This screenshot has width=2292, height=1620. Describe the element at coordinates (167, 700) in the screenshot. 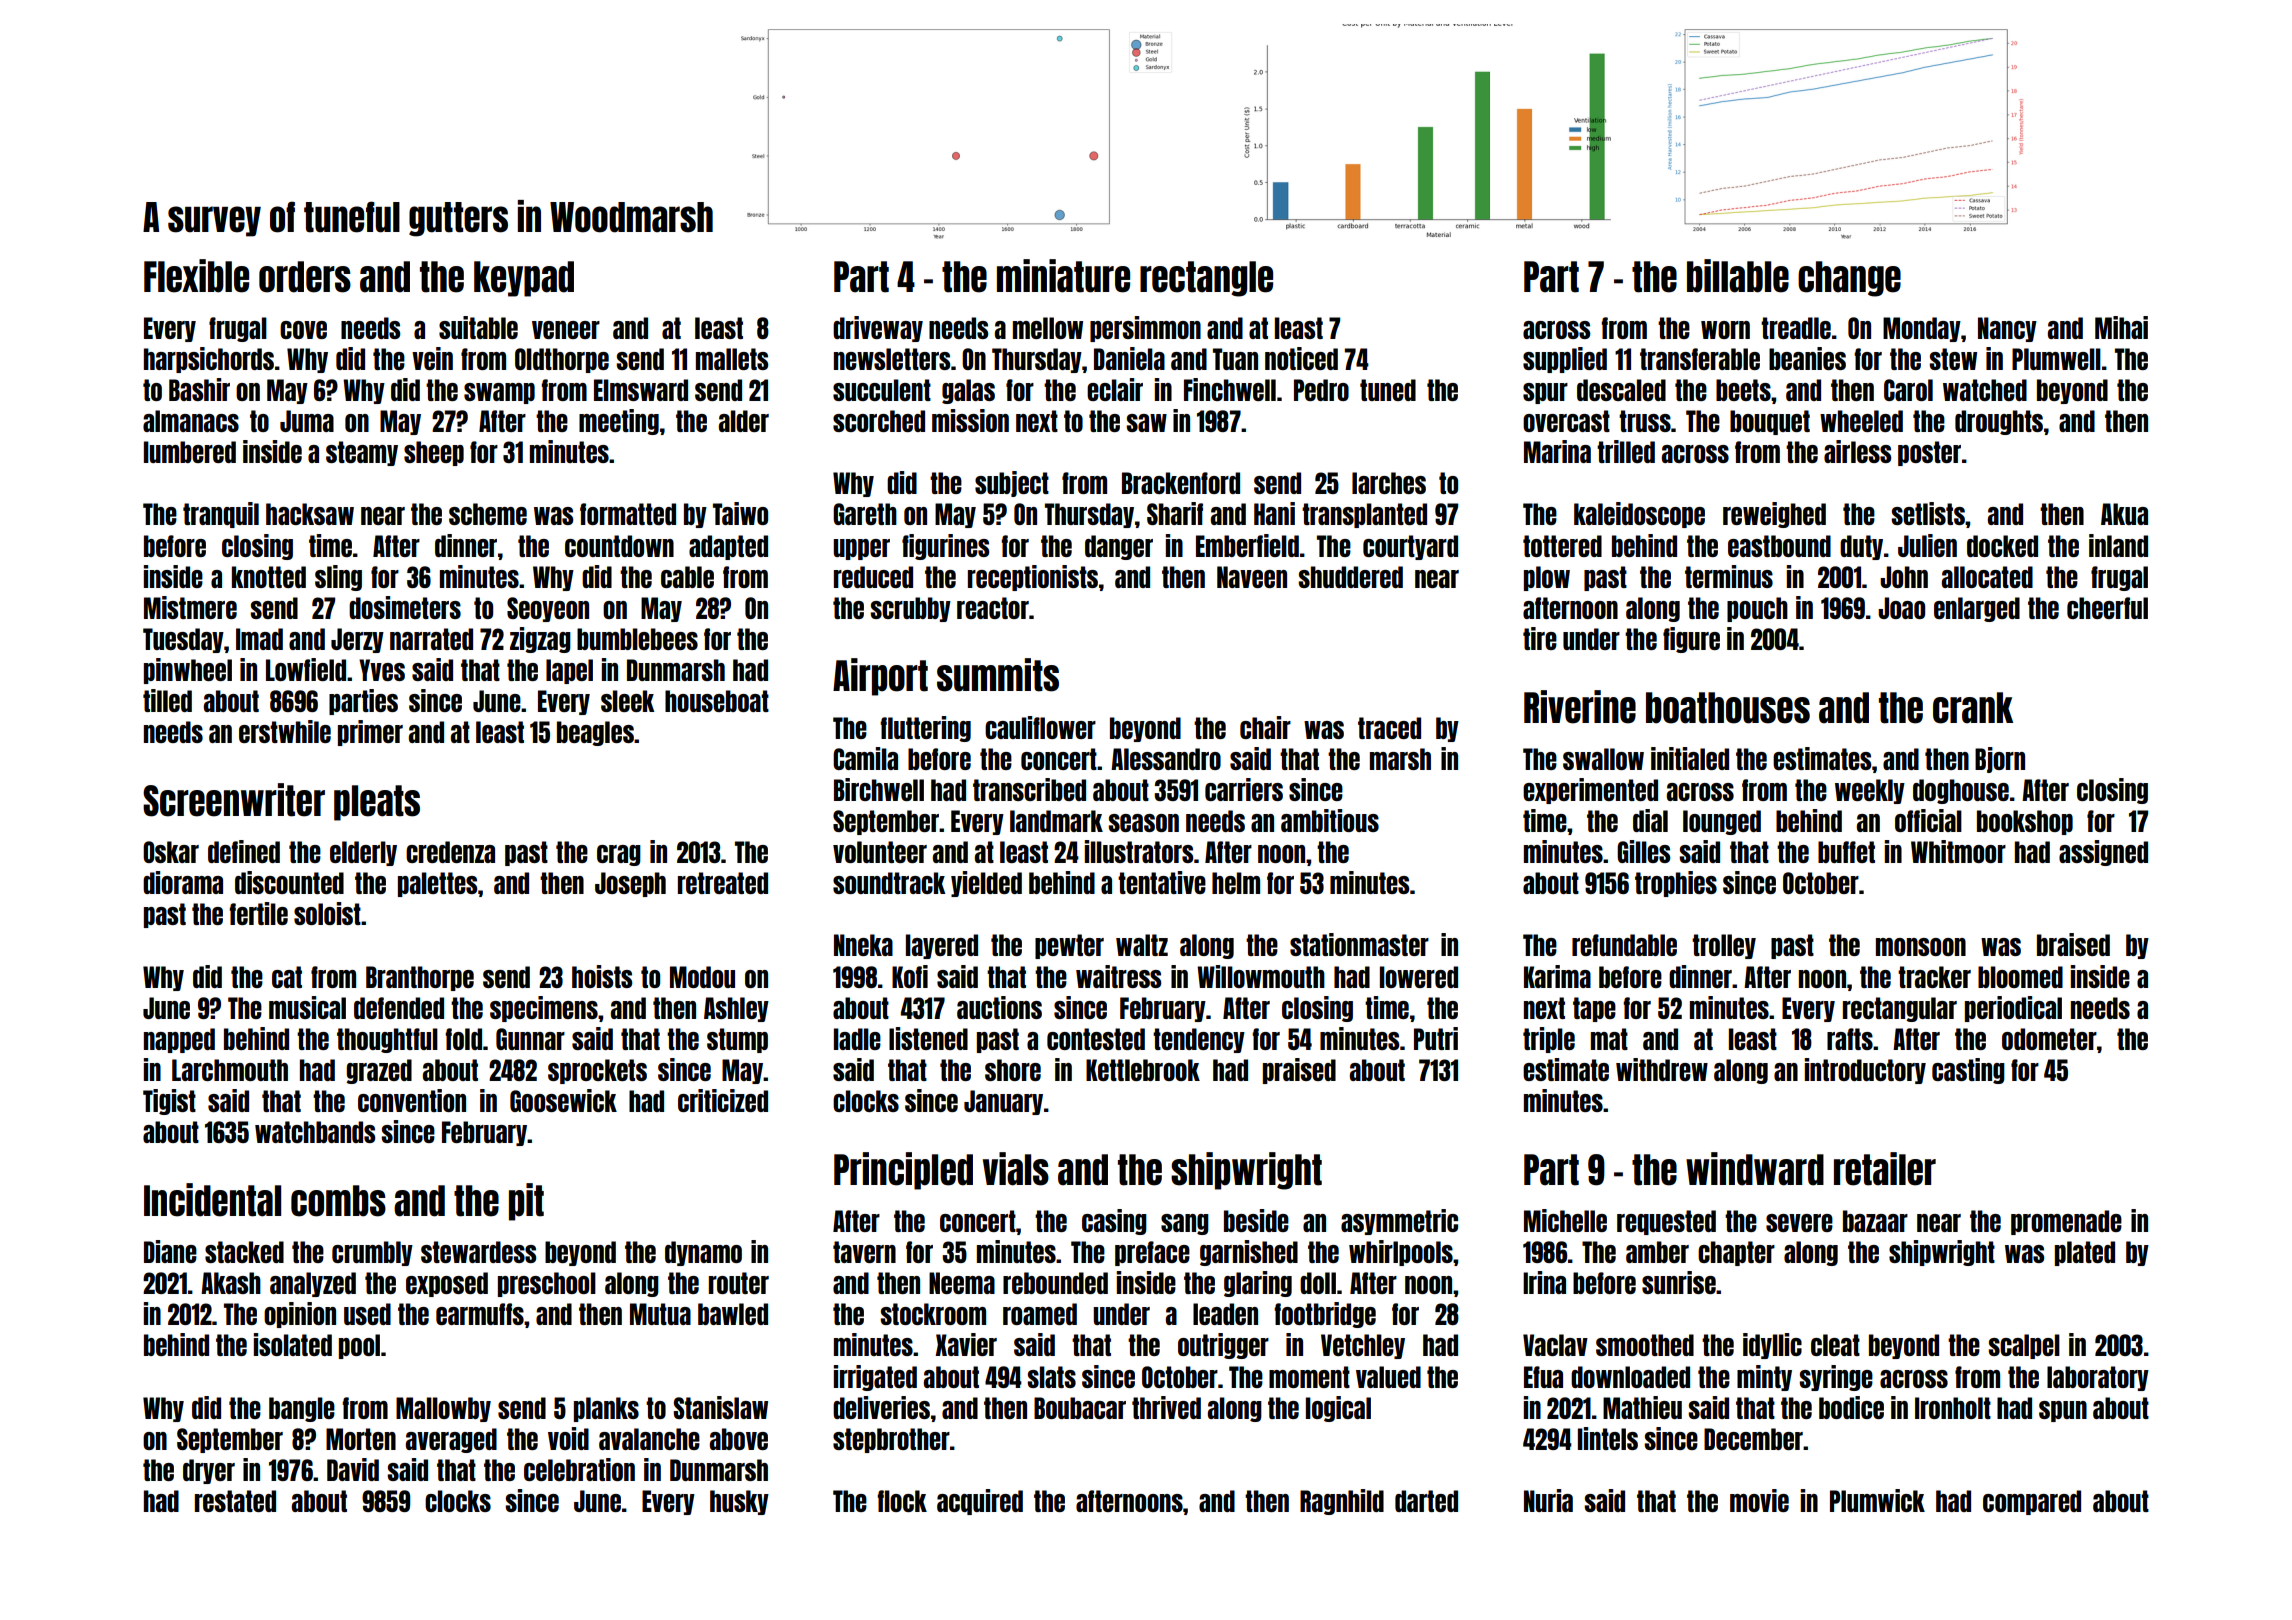

I see `tilled` at that location.
